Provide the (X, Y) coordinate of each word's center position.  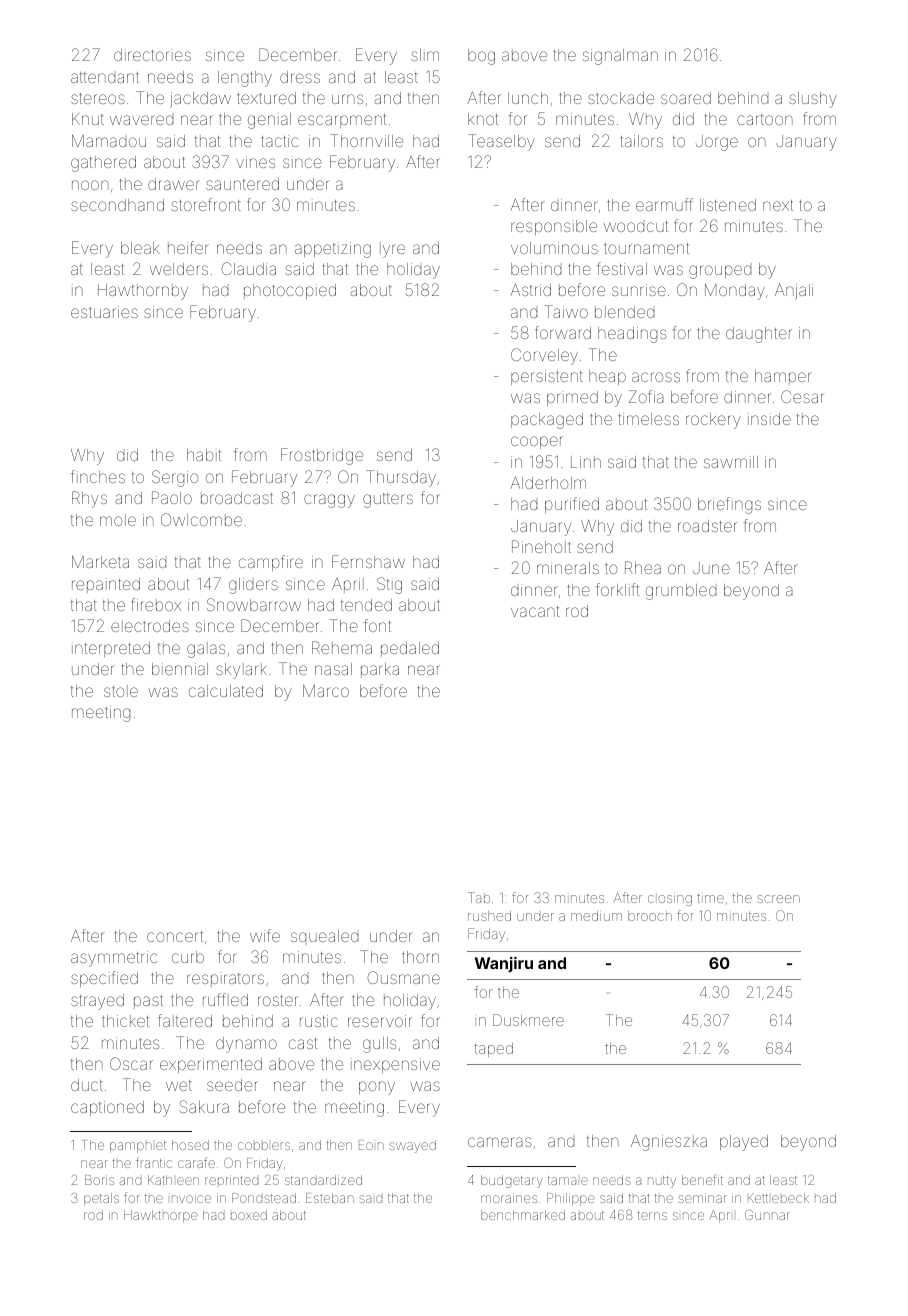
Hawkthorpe (161, 1216)
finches (98, 476)
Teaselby (501, 142)
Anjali (794, 292)
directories (152, 55)
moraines (509, 1198)
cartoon (765, 119)
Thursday (401, 478)
